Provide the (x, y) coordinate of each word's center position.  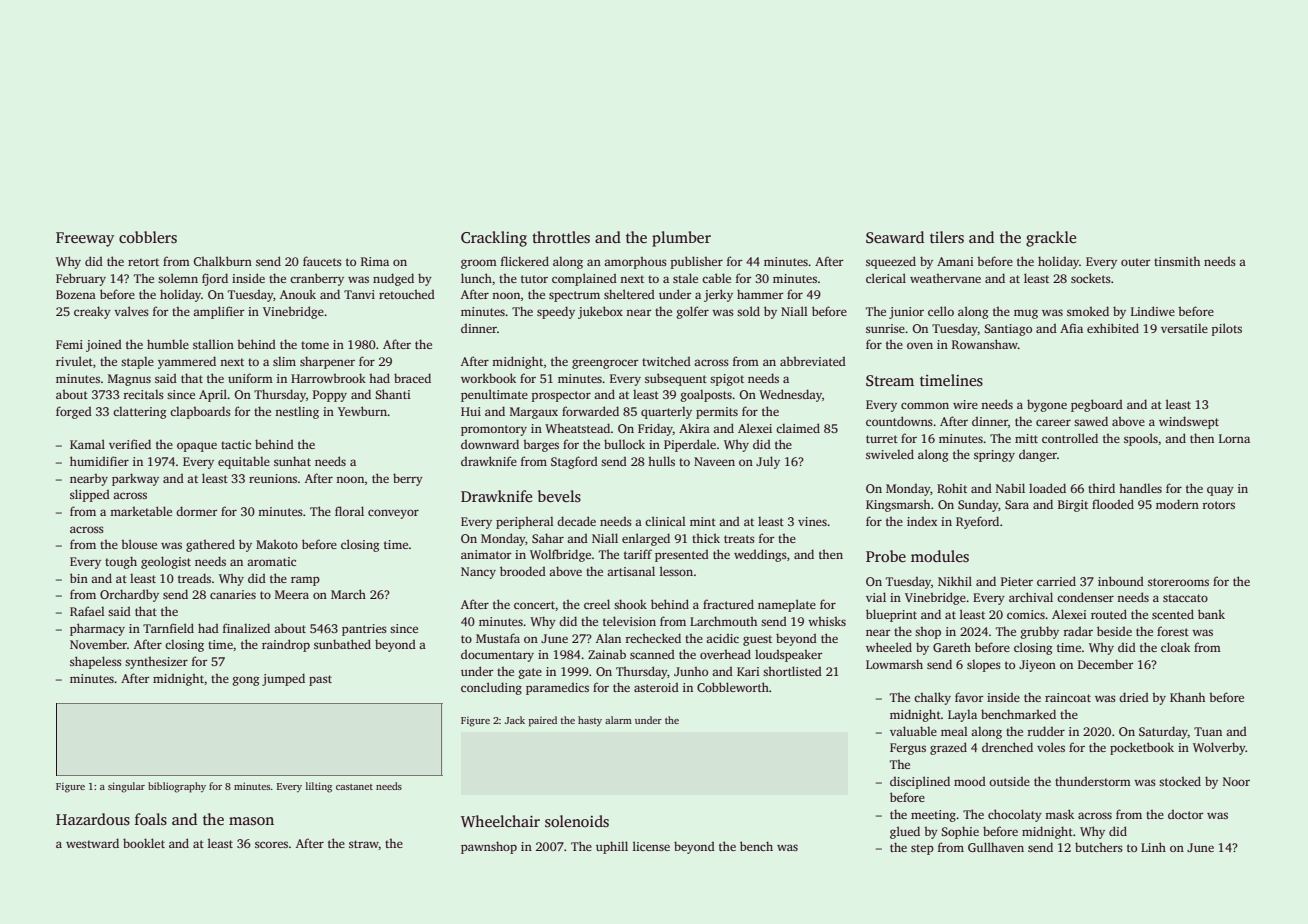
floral (349, 511)
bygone (1047, 405)
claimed (798, 428)
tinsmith (1177, 261)
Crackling (494, 239)
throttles (561, 237)
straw (364, 844)
